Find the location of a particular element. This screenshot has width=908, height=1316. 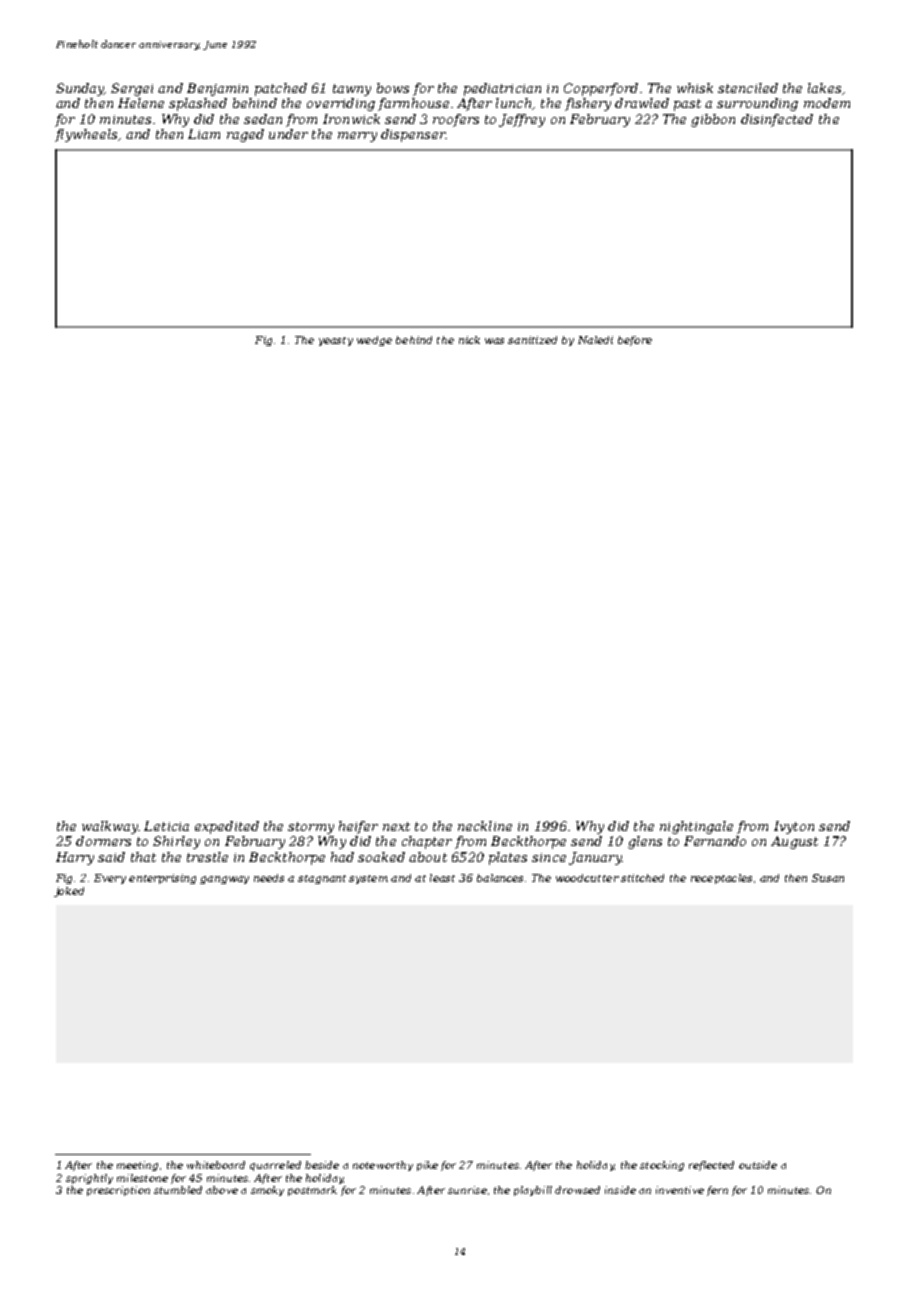

postmark is located at coordinates (312, 1191).
